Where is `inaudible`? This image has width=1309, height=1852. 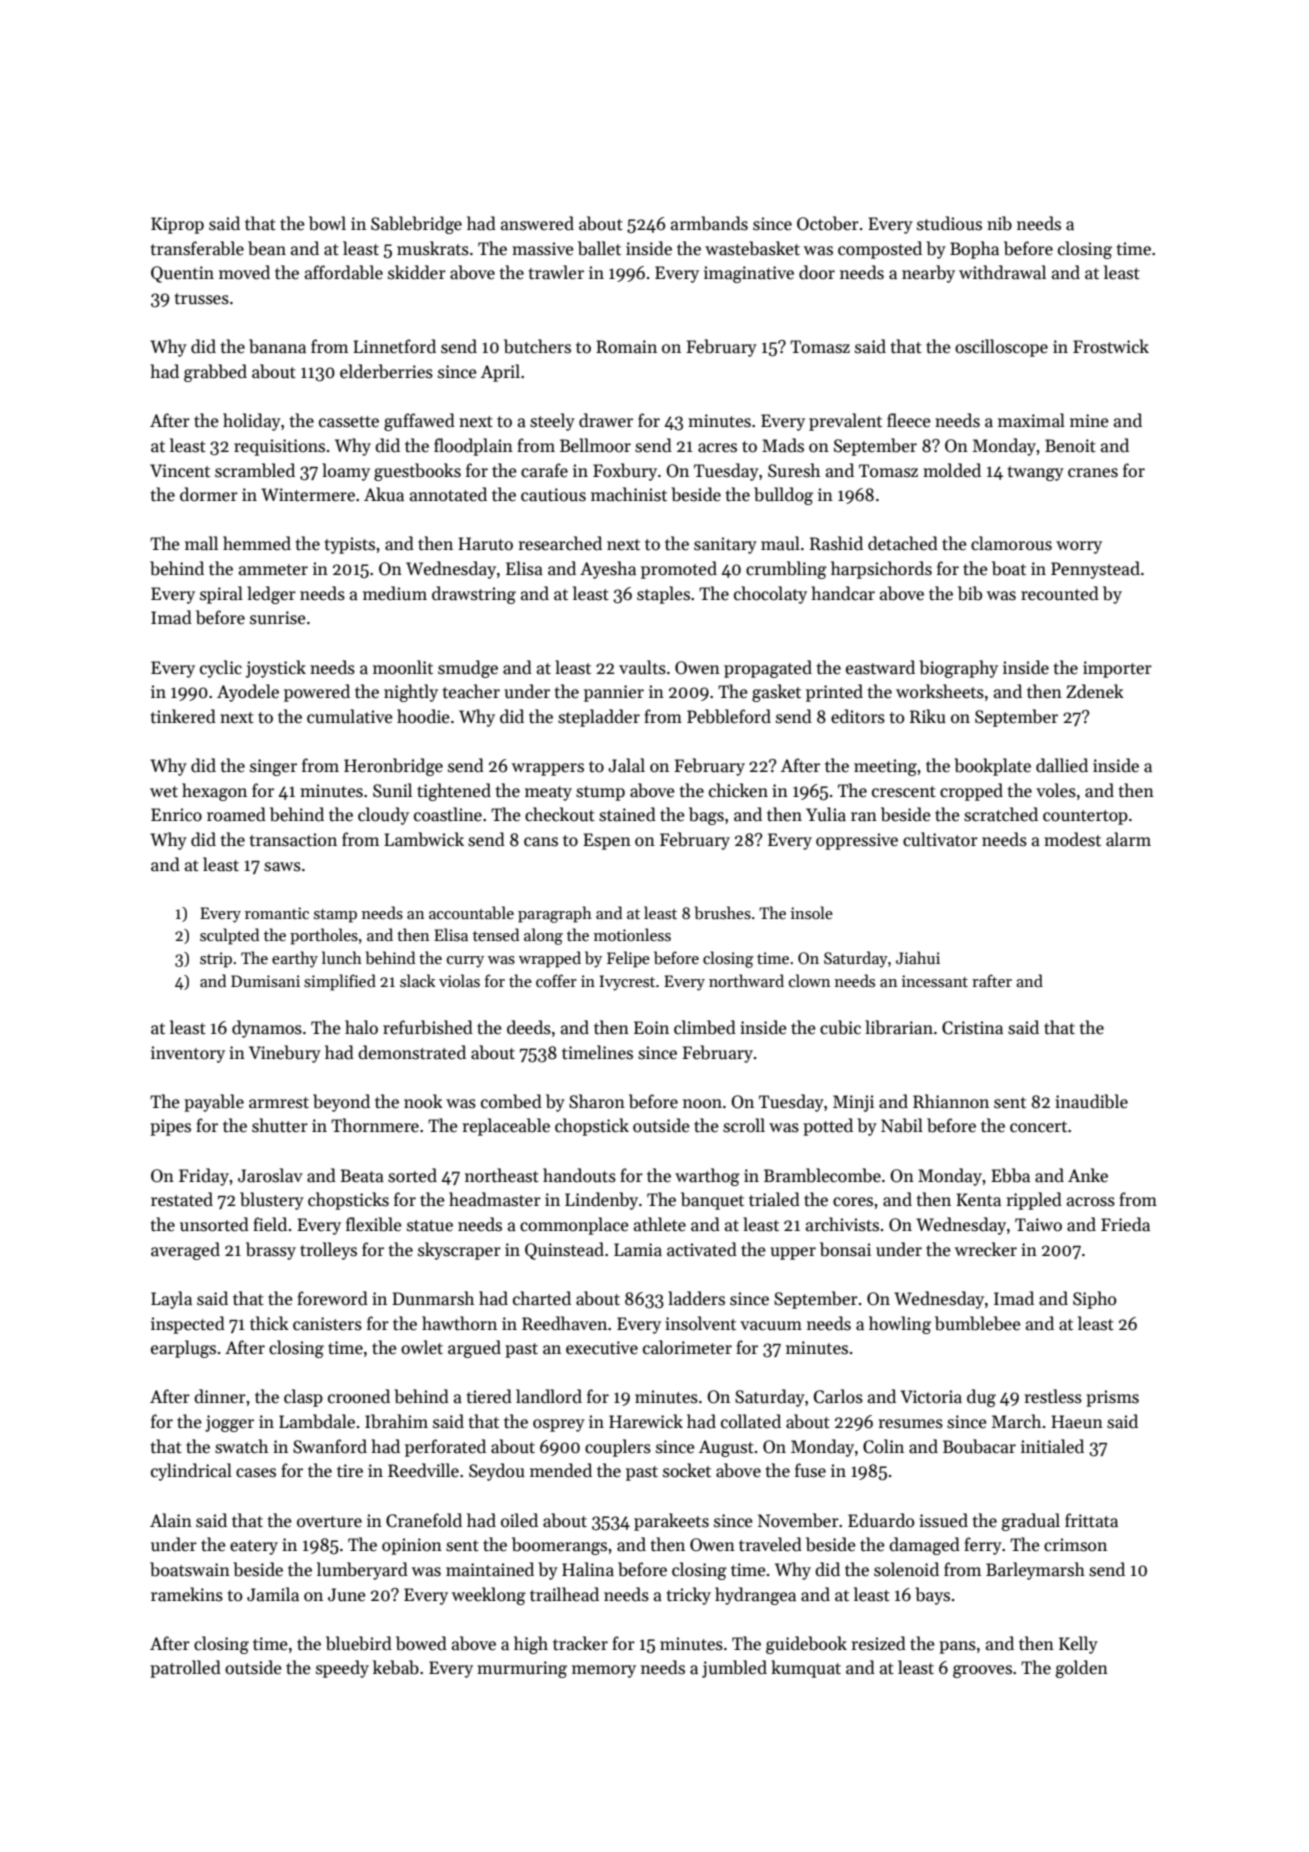
inaudible is located at coordinates (1091, 1101).
